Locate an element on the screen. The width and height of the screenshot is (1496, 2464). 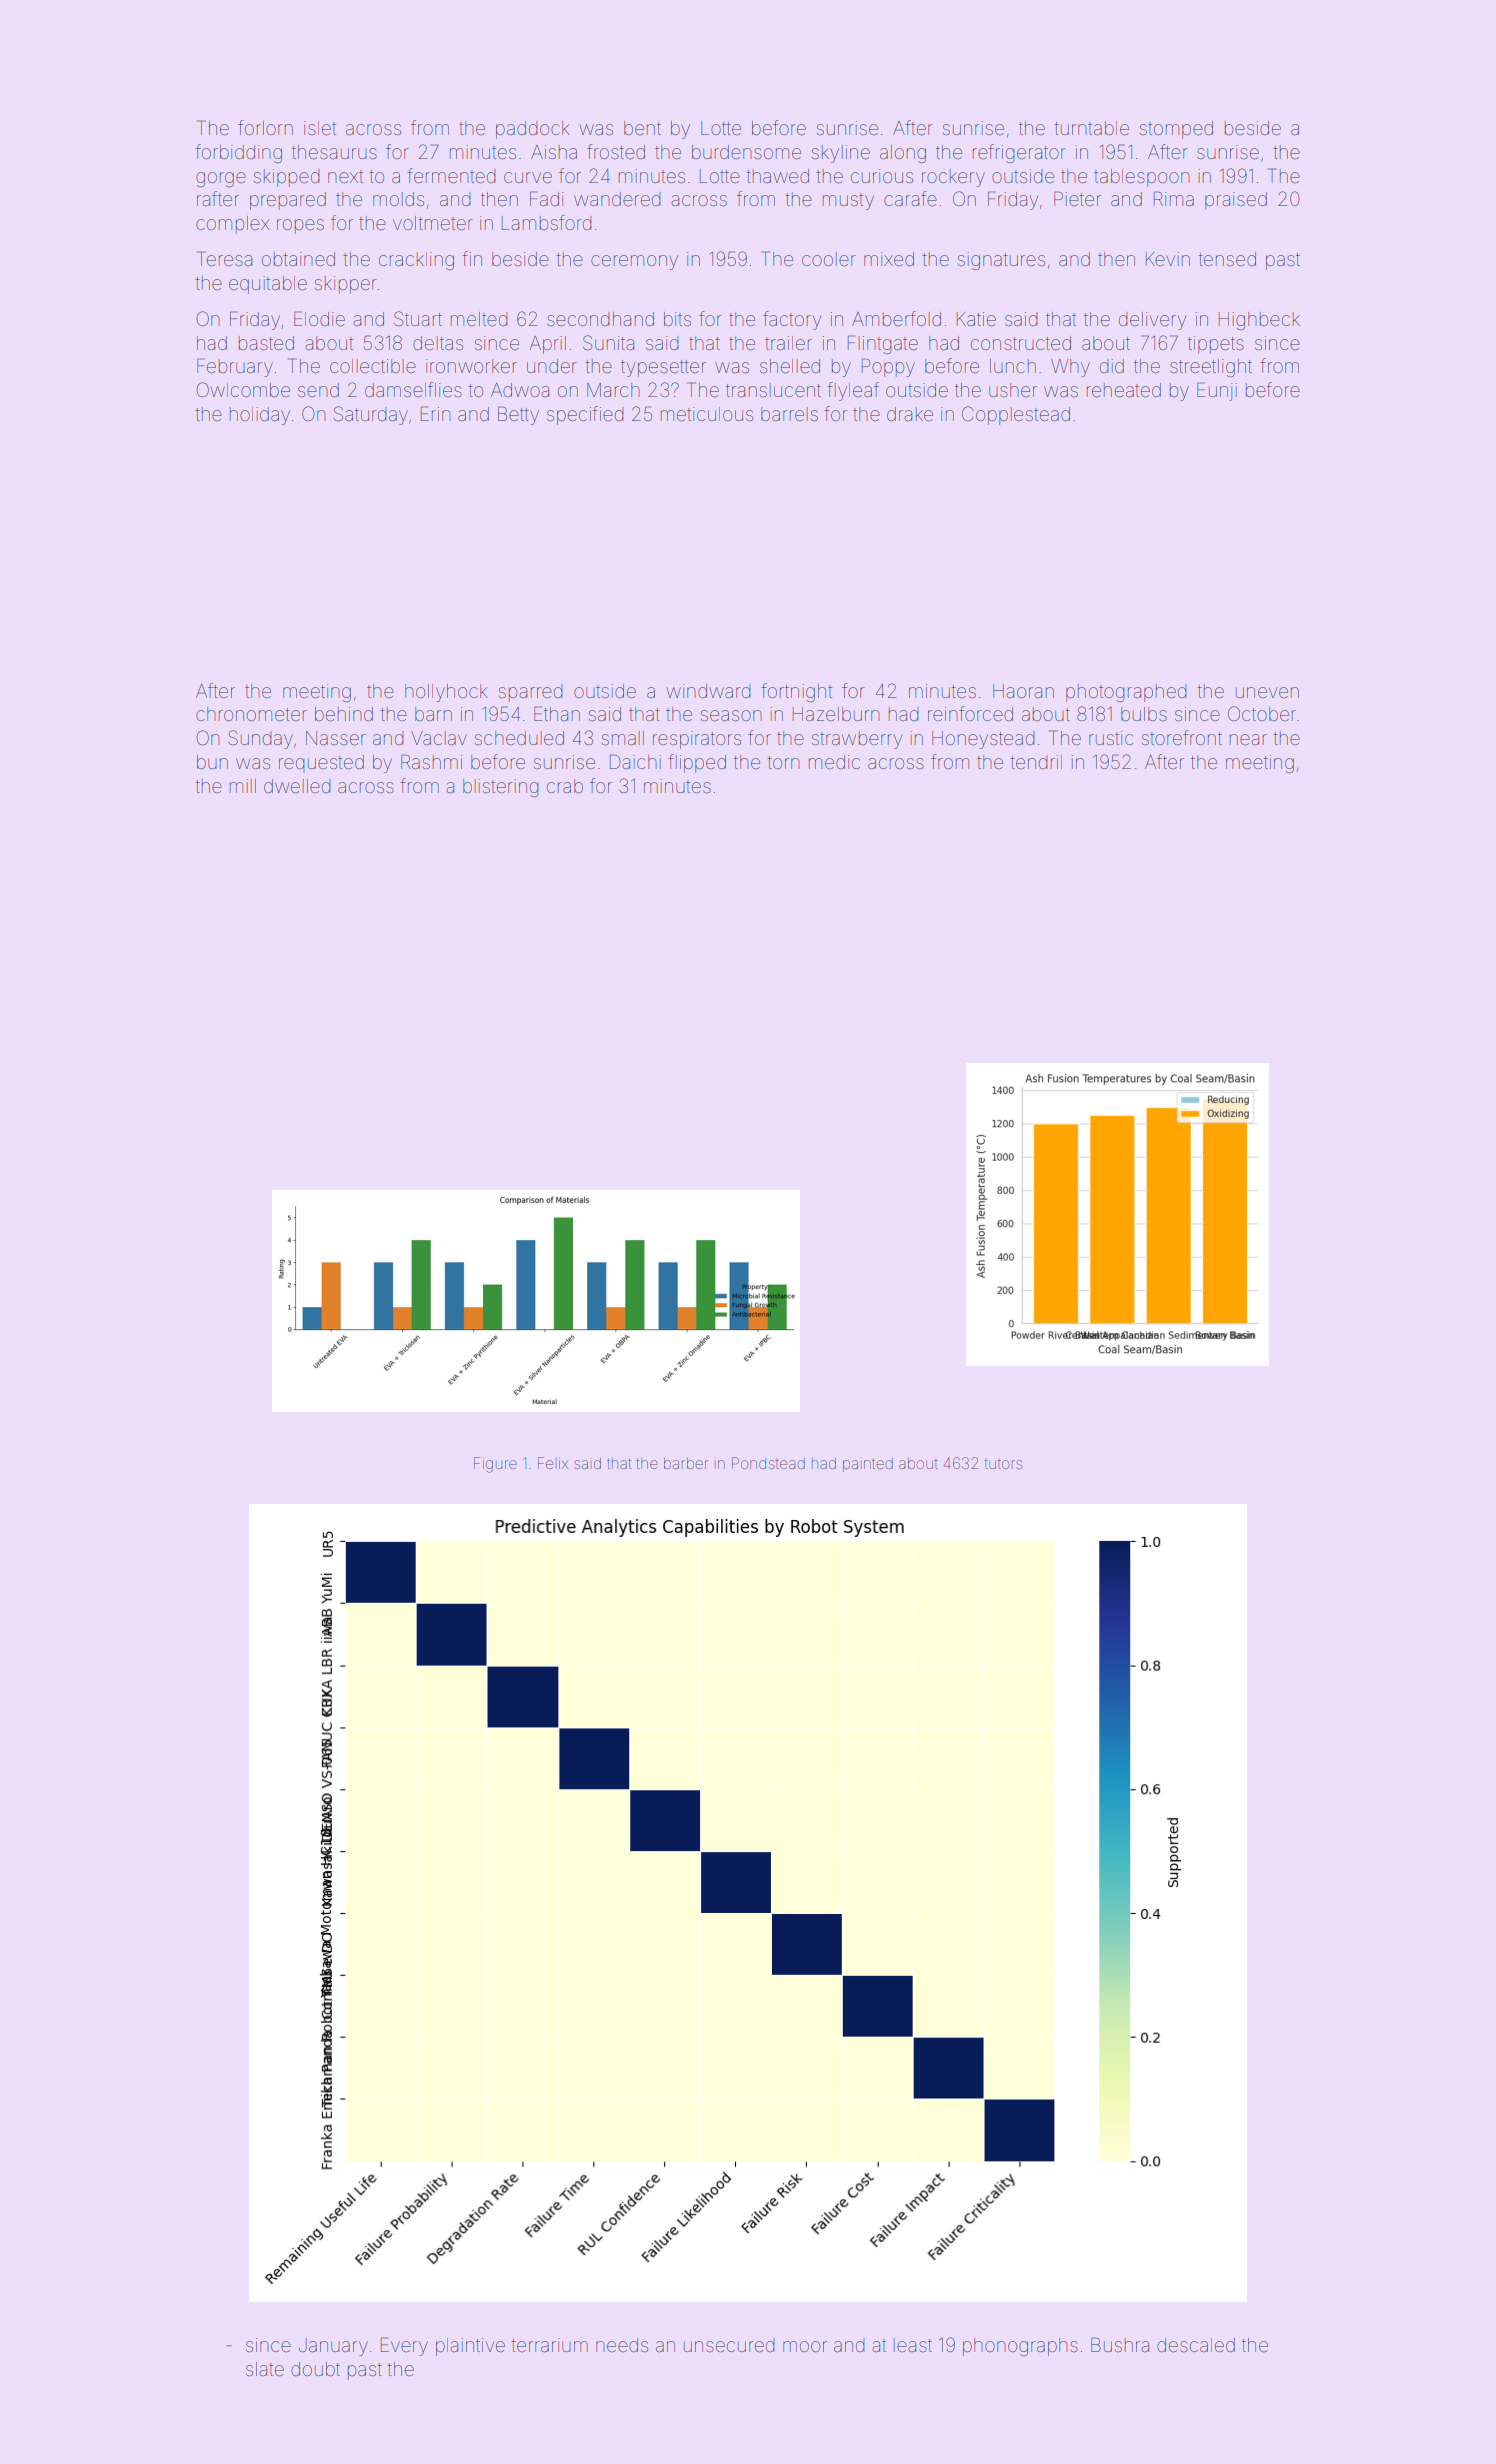
tutors is located at coordinates (1003, 1464).
